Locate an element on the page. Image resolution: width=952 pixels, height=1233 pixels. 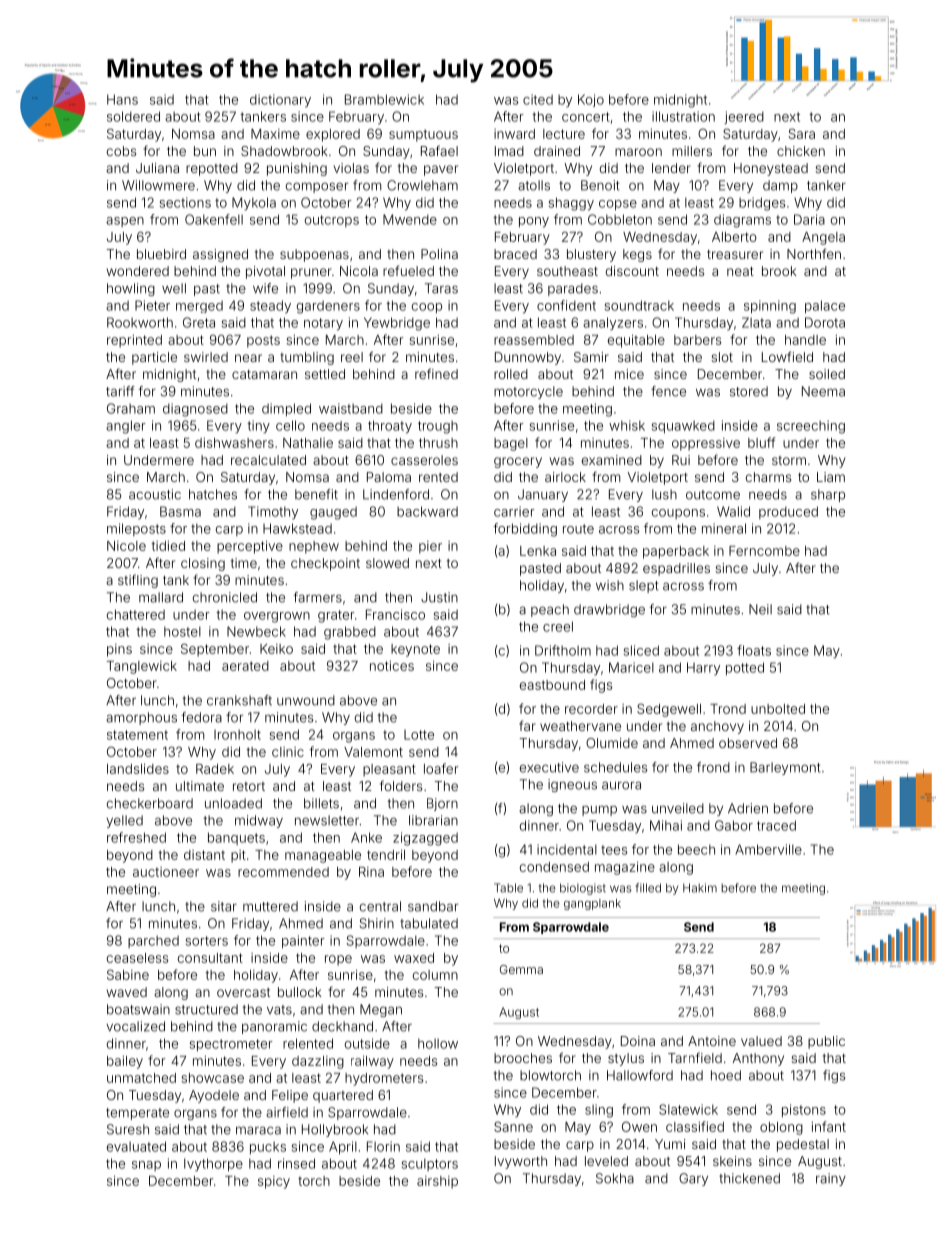
spicy is located at coordinates (274, 1182).
